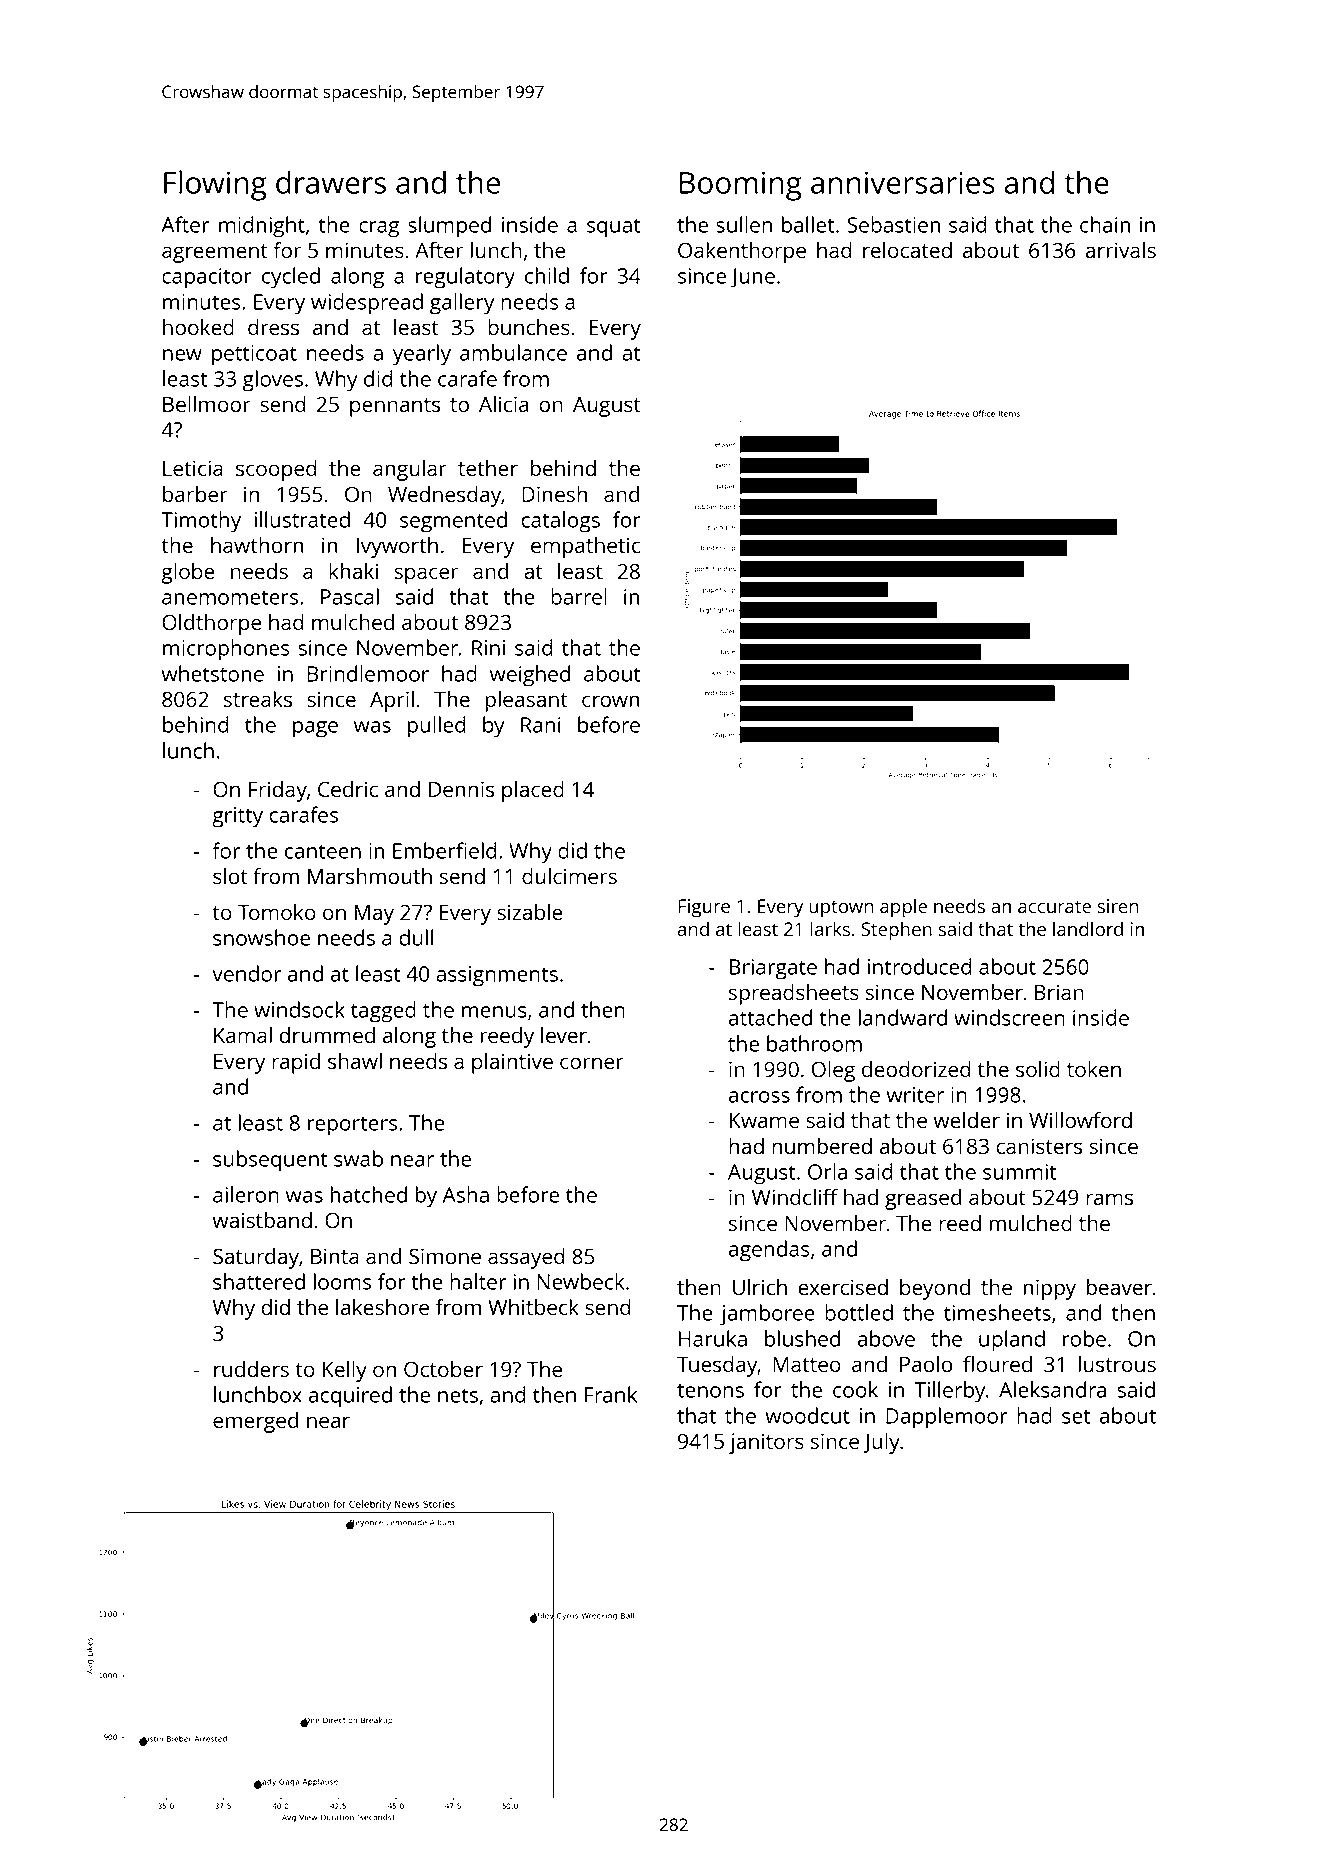 The image size is (1318, 1864). Describe the element at coordinates (395, 407) in the screenshot. I see `pennants` at that location.
